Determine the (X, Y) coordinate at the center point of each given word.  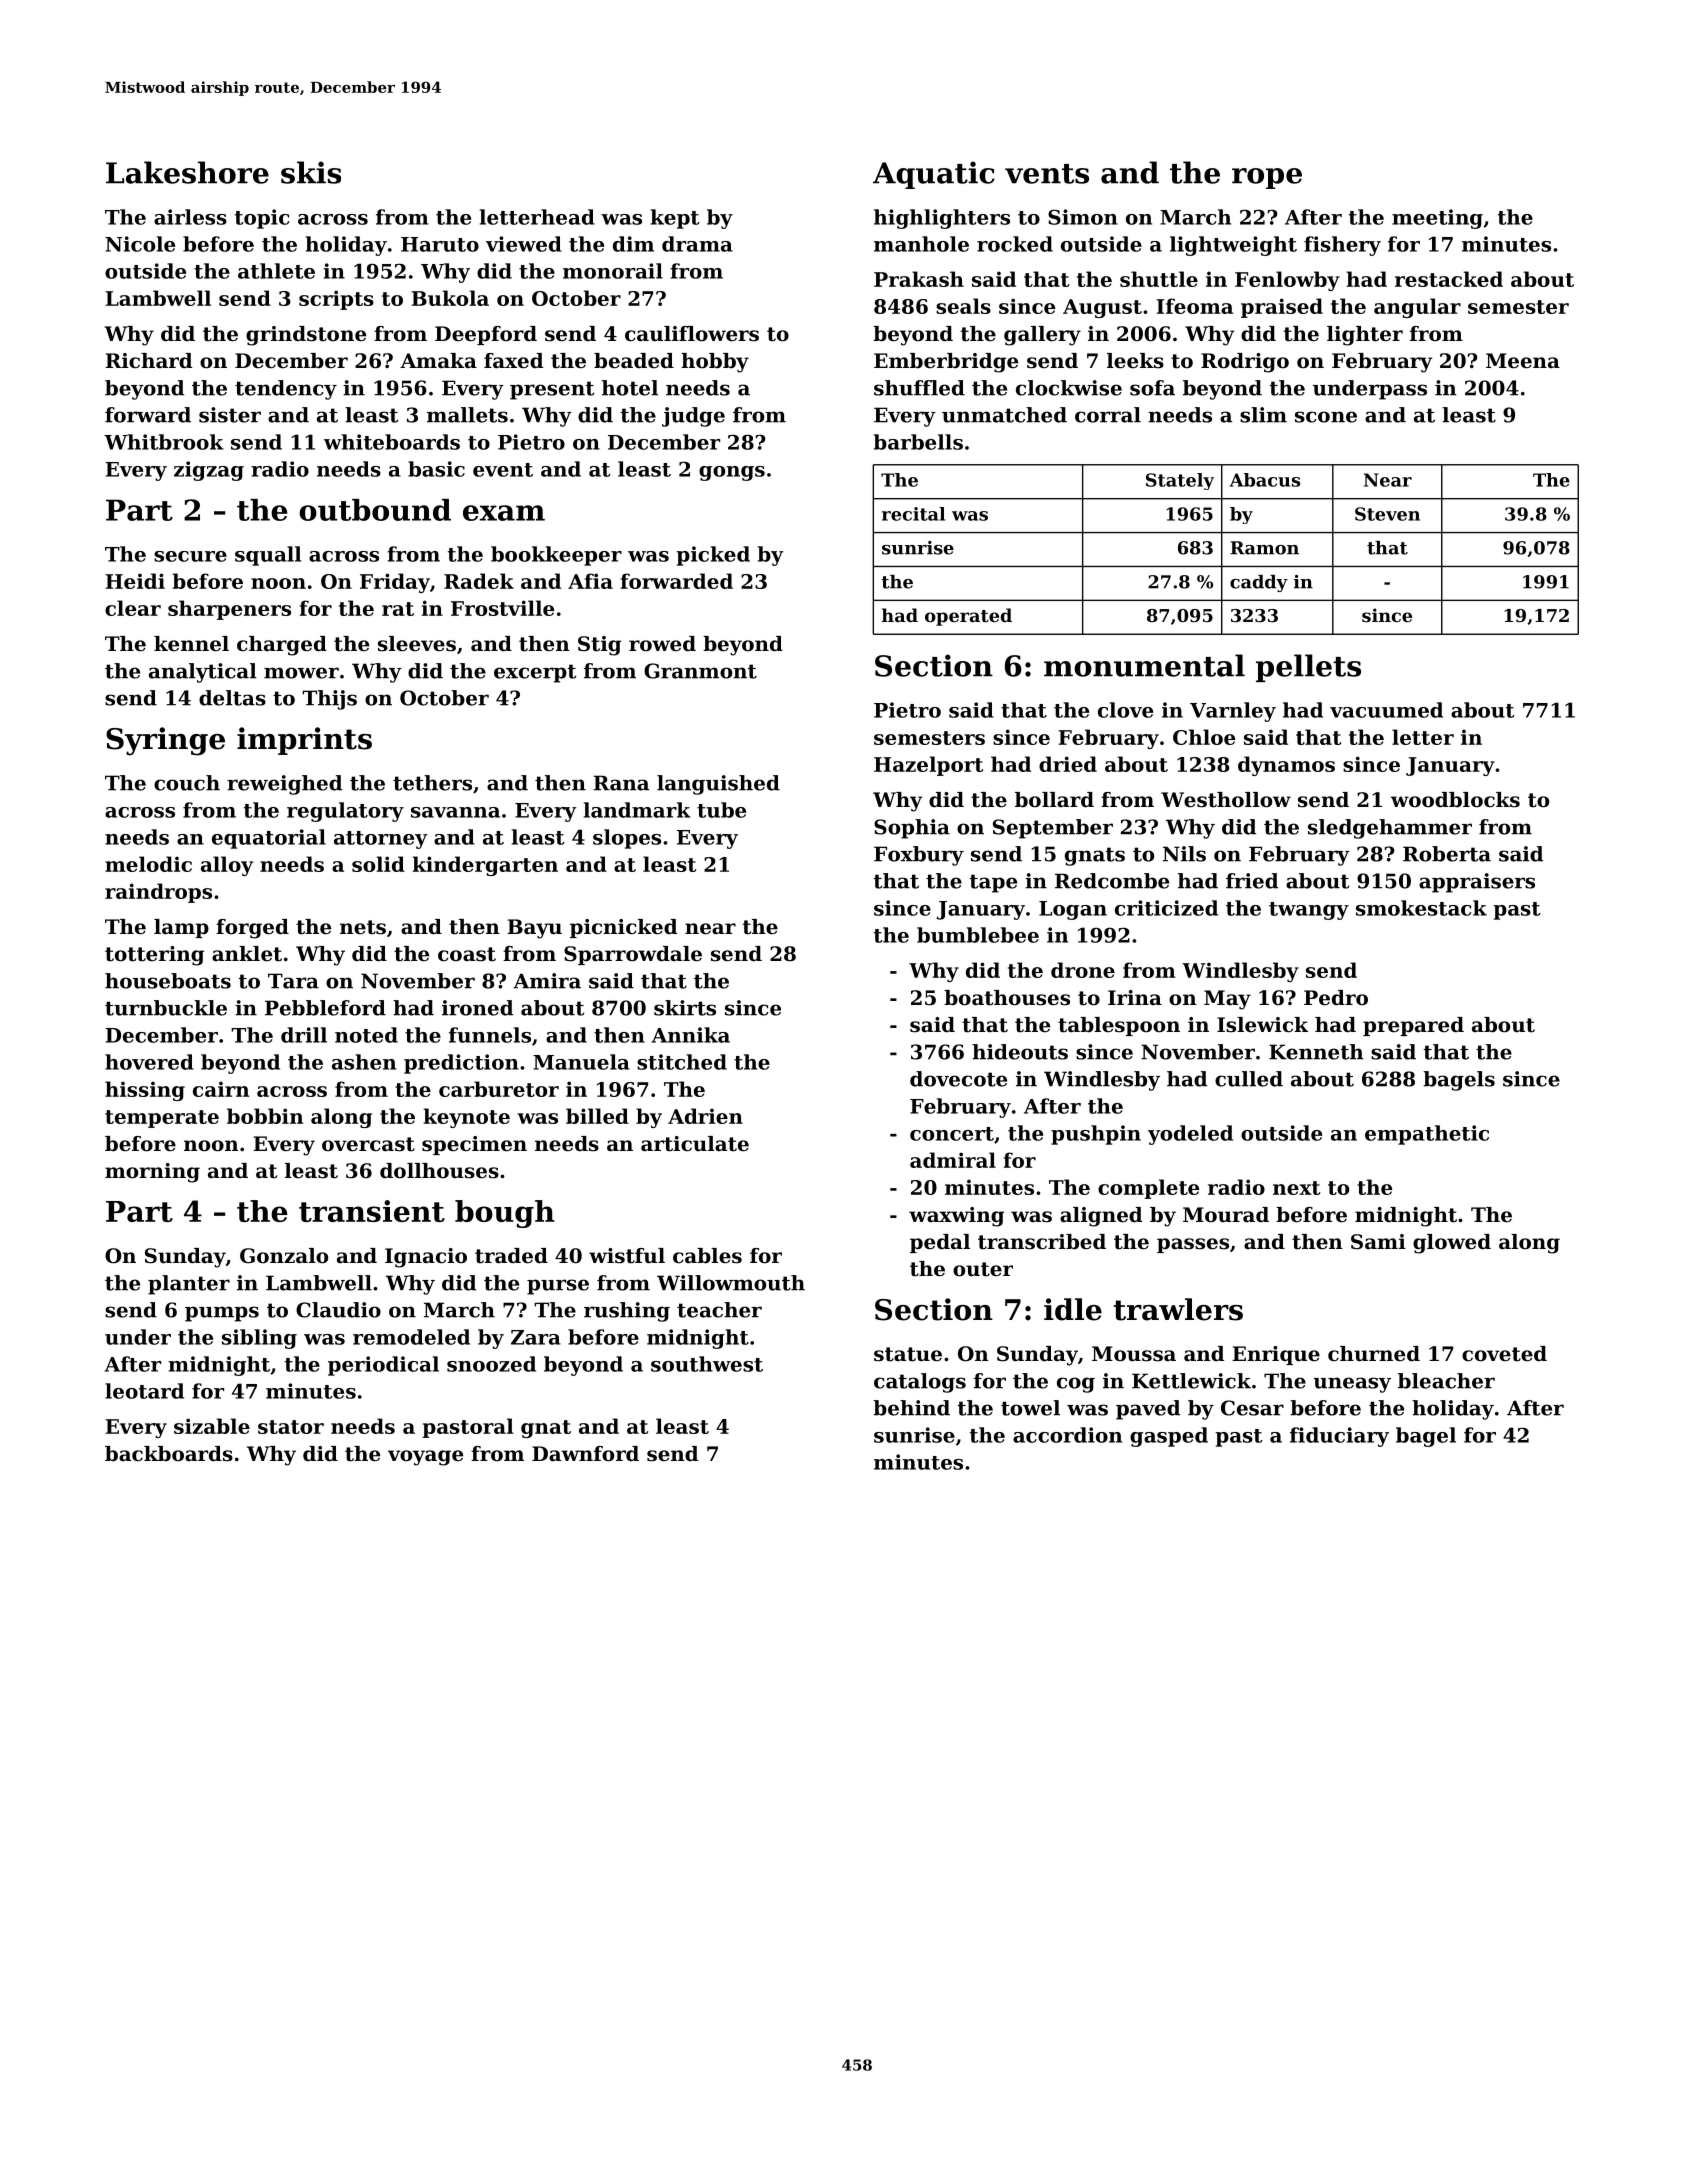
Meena (1523, 361)
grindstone (306, 336)
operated (968, 617)
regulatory (345, 812)
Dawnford (585, 1454)
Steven (1387, 514)
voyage (425, 1458)
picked (713, 556)
